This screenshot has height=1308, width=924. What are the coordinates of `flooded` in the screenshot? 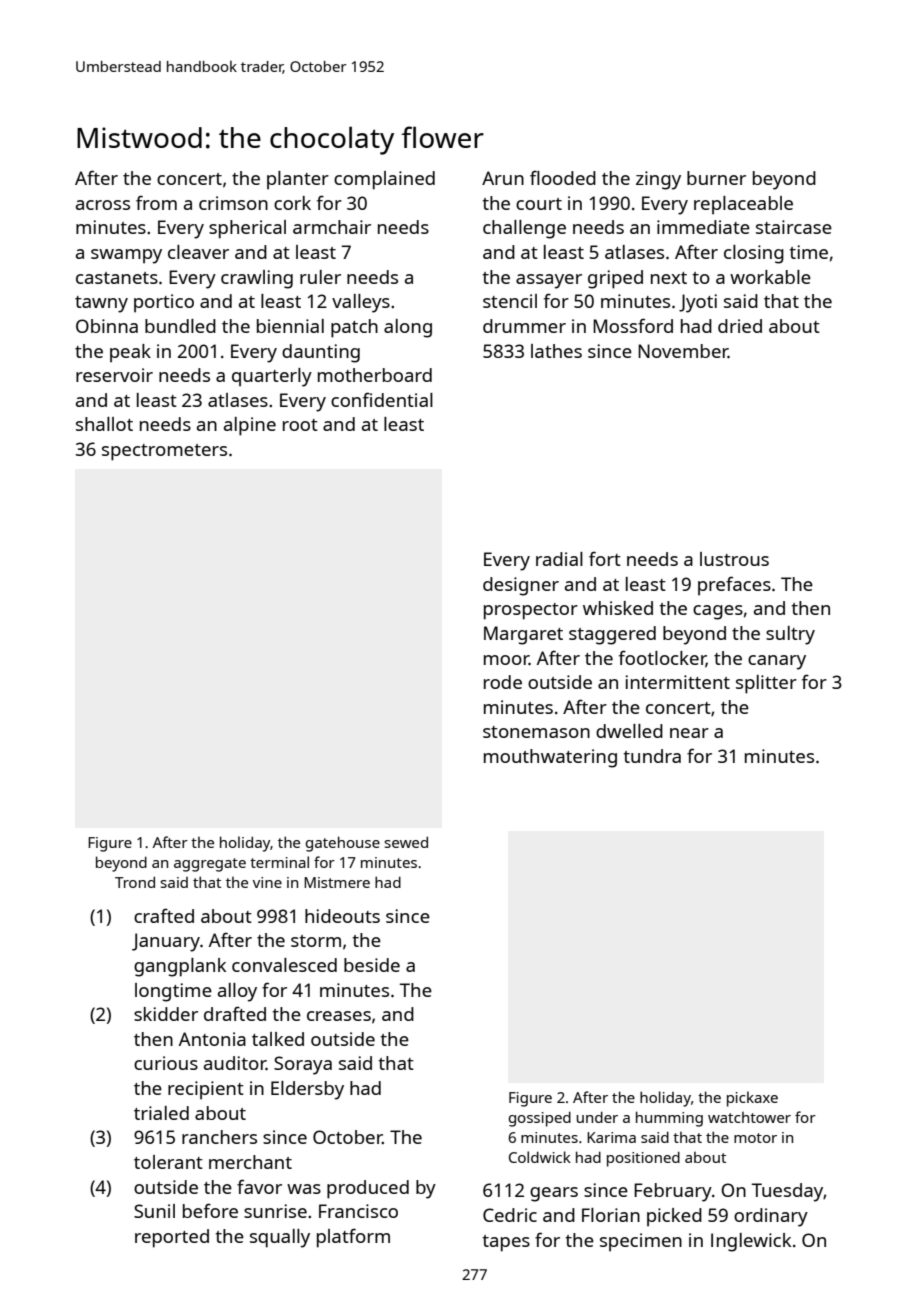 It's located at (563, 177).
